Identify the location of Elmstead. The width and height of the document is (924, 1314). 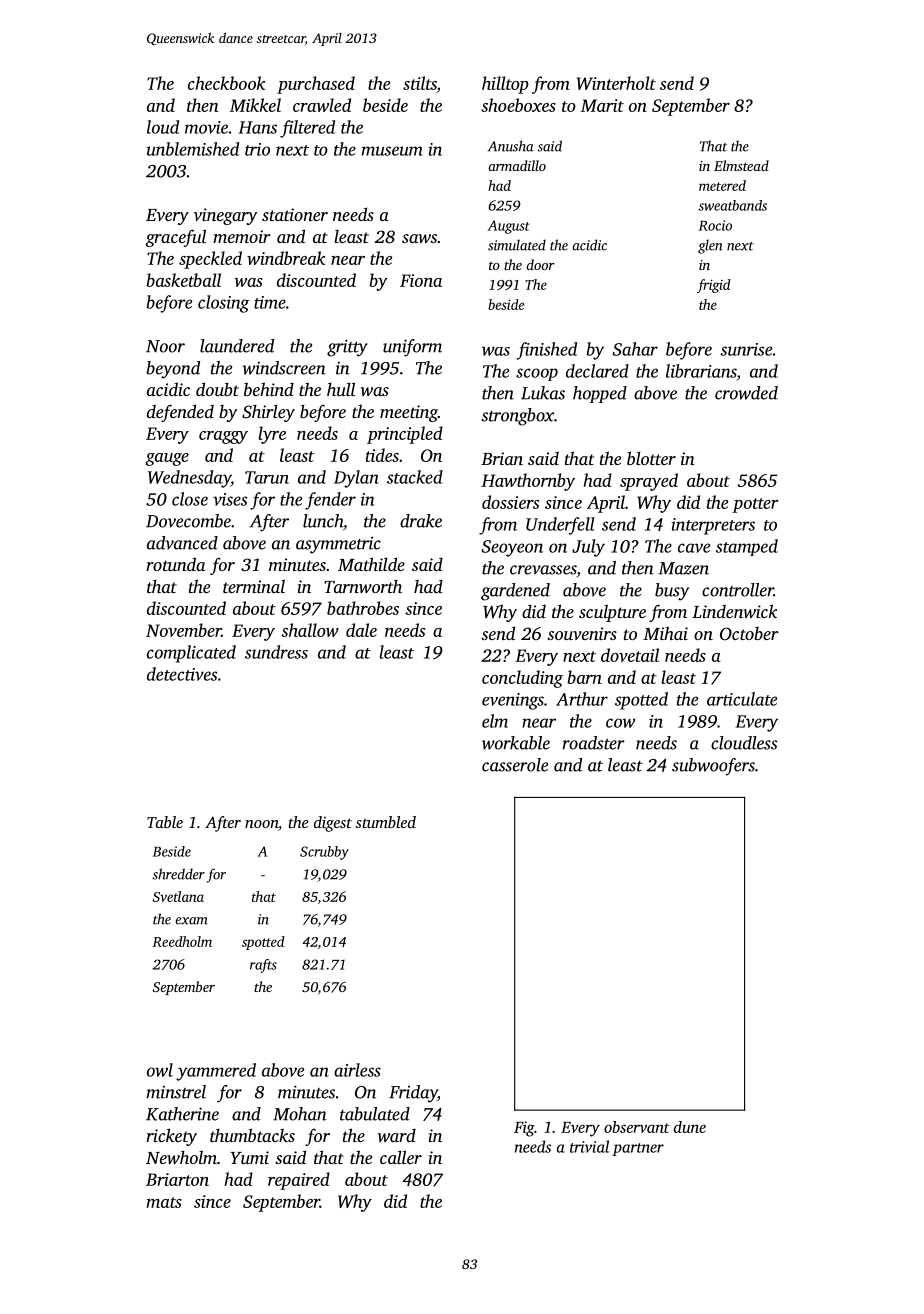
(741, 165).
